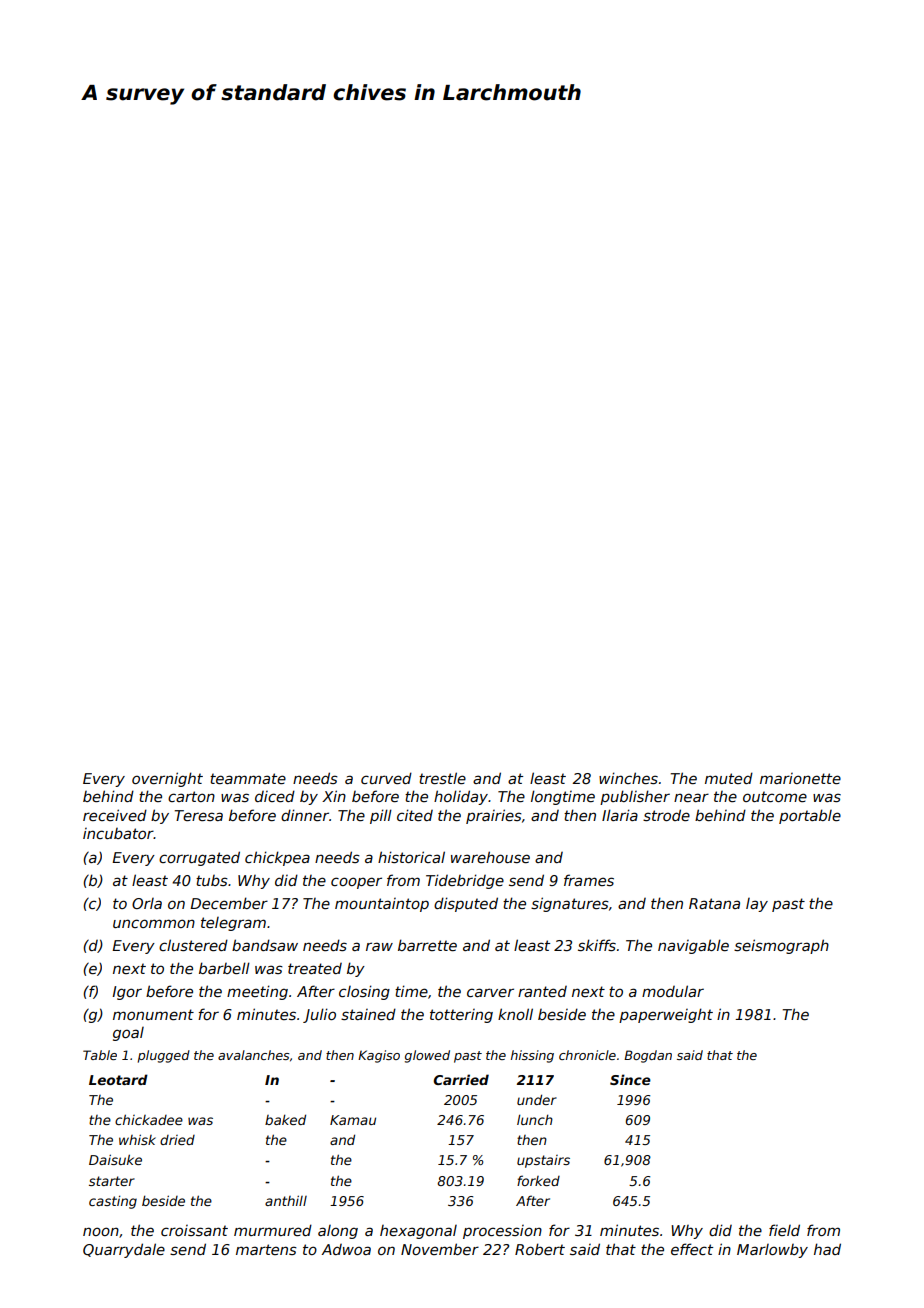  Describe the element at coordinates (167, 779) in the image. I see `overnight` at that location.
